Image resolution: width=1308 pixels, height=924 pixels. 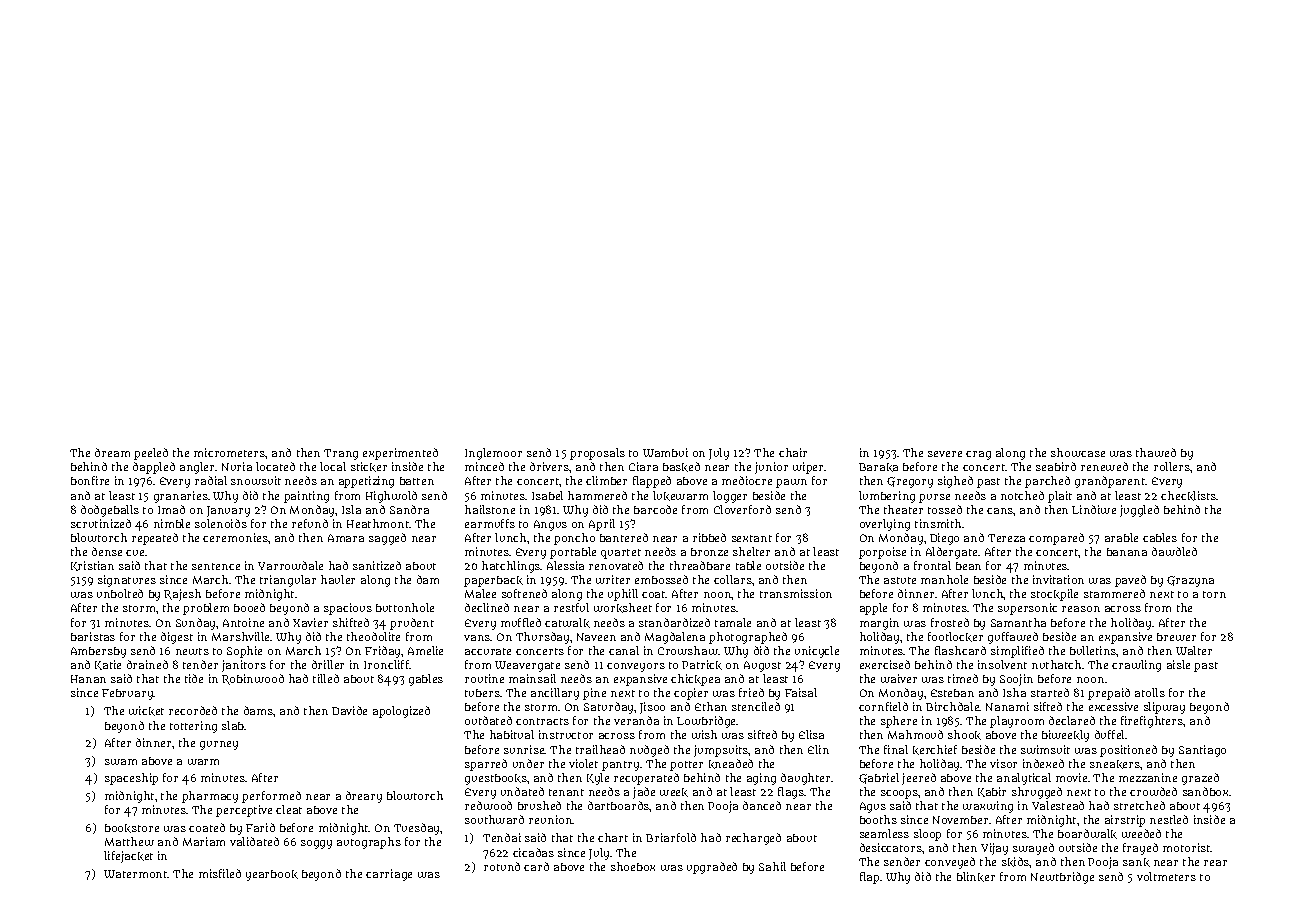 What do you see at coordinates (92, 566) in the screenshot?
I see `Kristian` at bounding box center [92, 566].
